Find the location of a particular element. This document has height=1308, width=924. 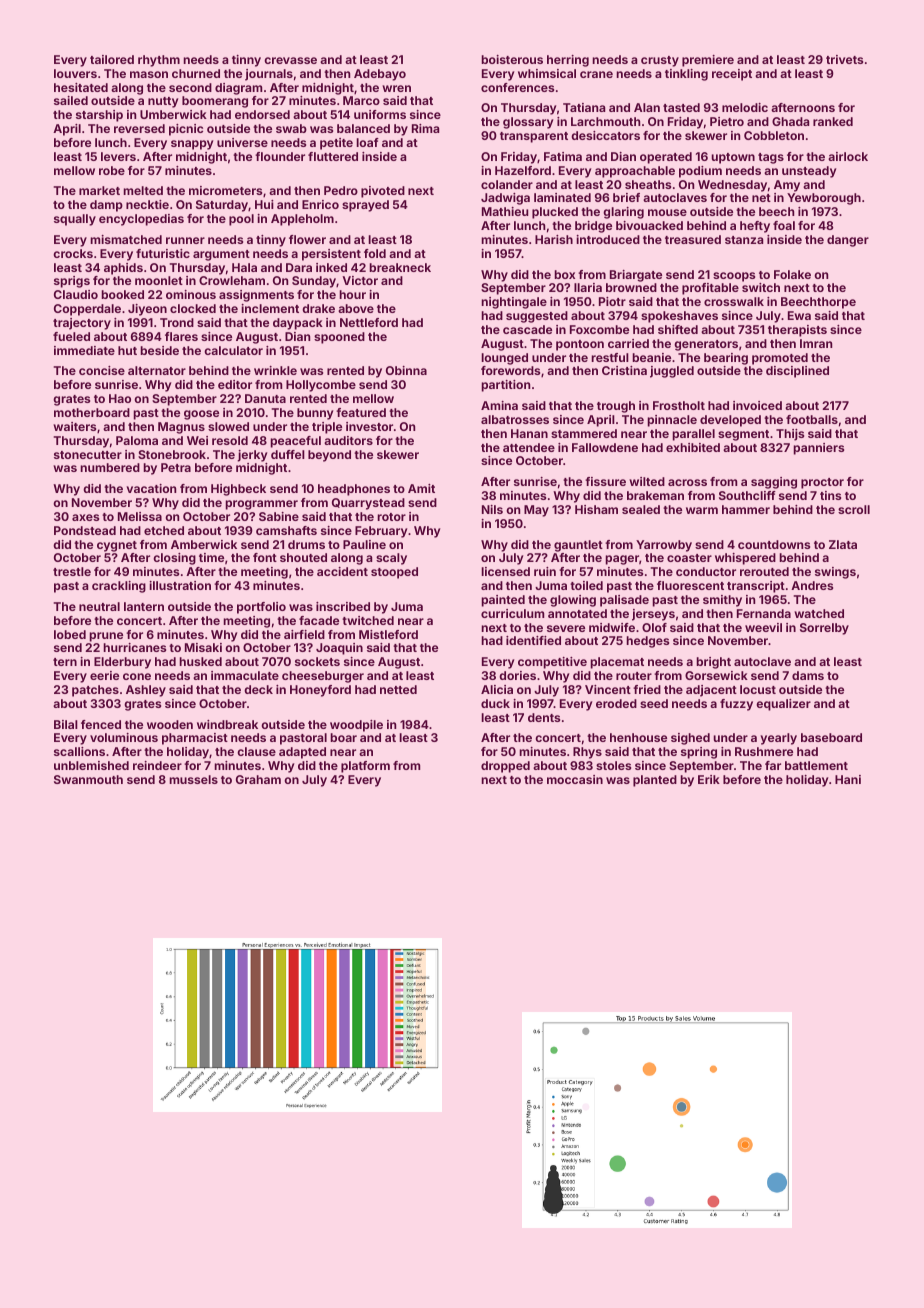

Pietro is located at coordinates (727, 121).
